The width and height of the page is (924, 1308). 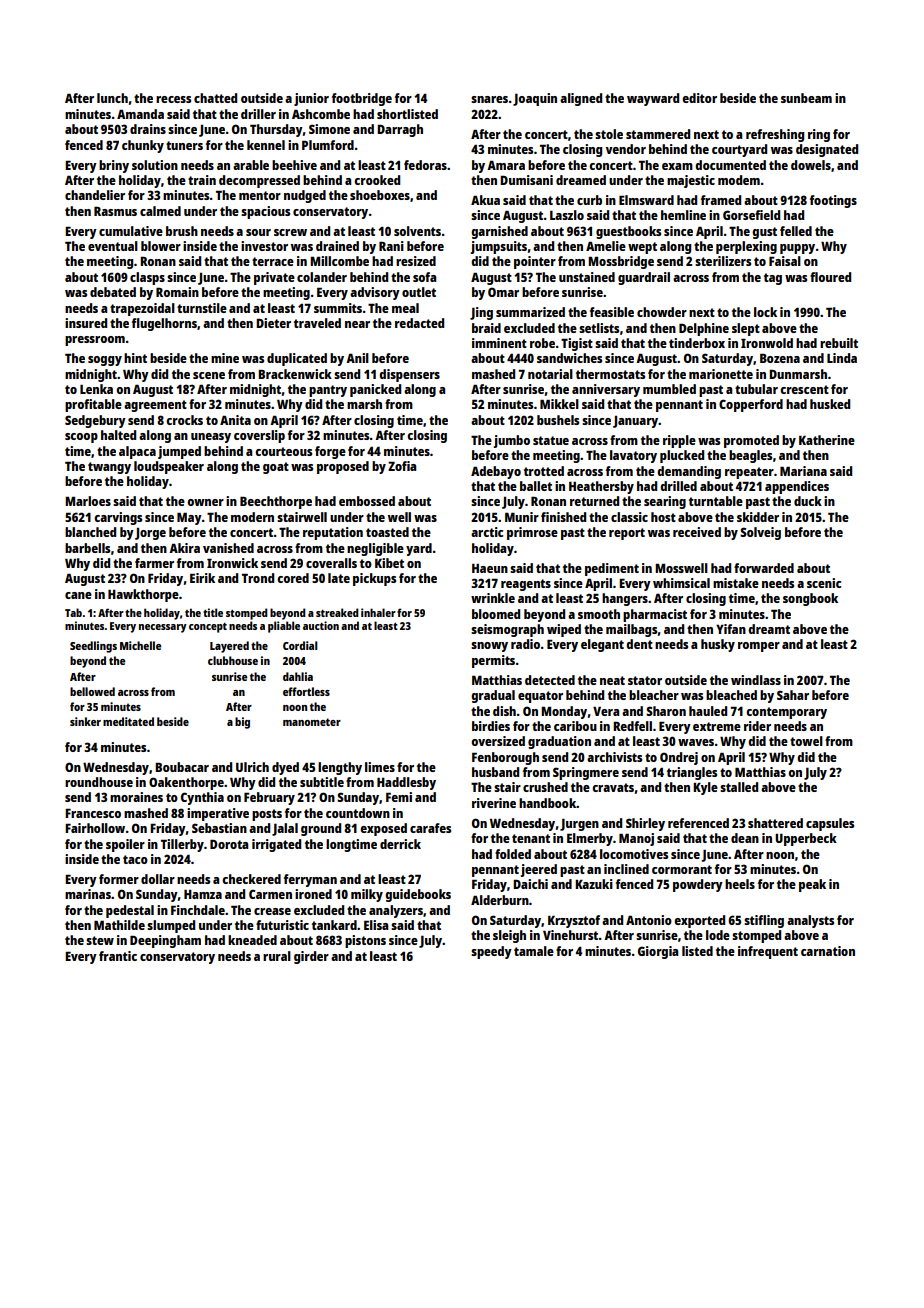 What do you see at coordinates (808, 501) in the page?
I see `duck` at bounding box center [808, 501].
